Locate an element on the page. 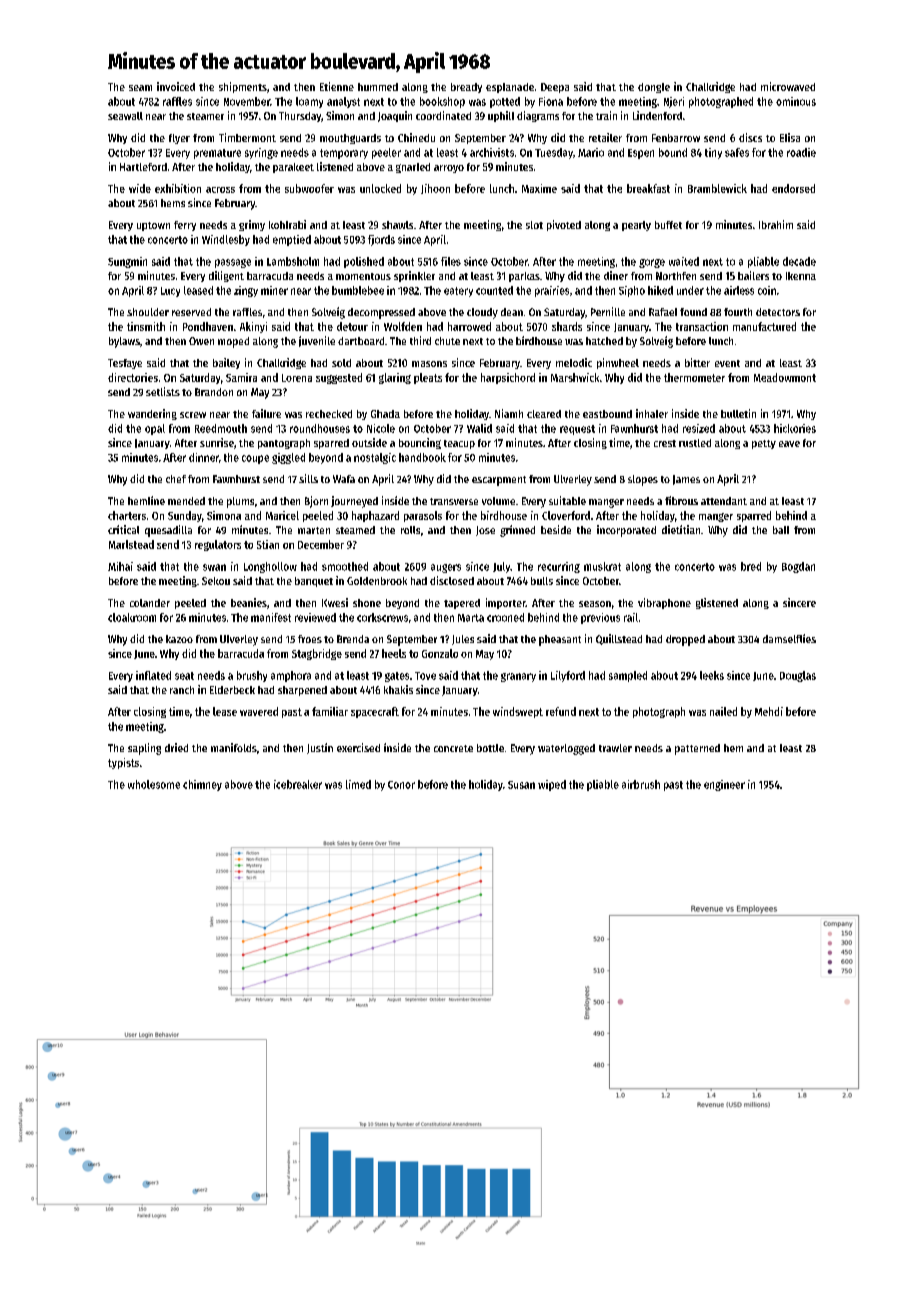 The width and height of the page is (924, 1308). dongle is located at coordinates (654, 88).
